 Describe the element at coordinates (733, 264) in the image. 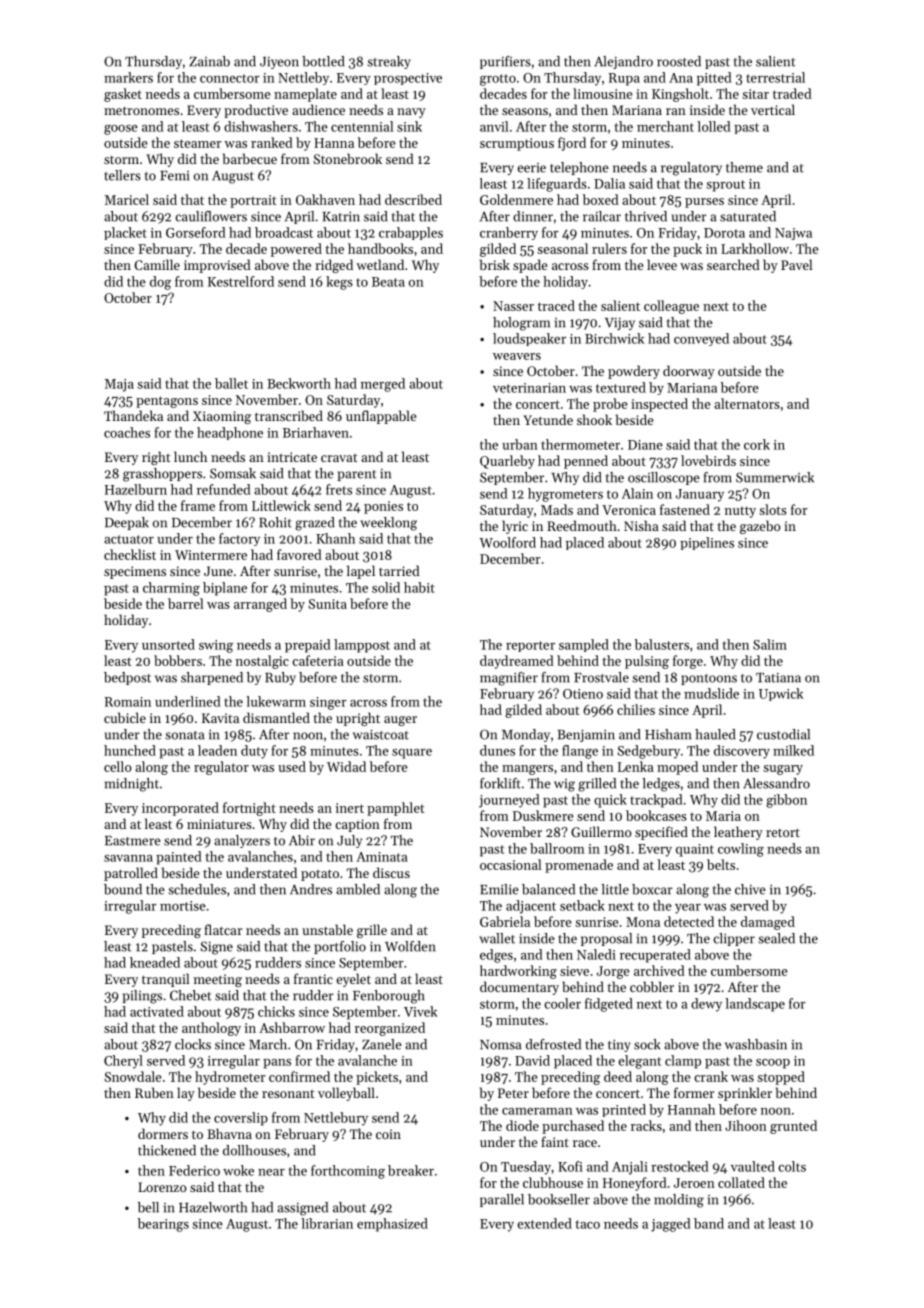

I see `searched` at that location.
